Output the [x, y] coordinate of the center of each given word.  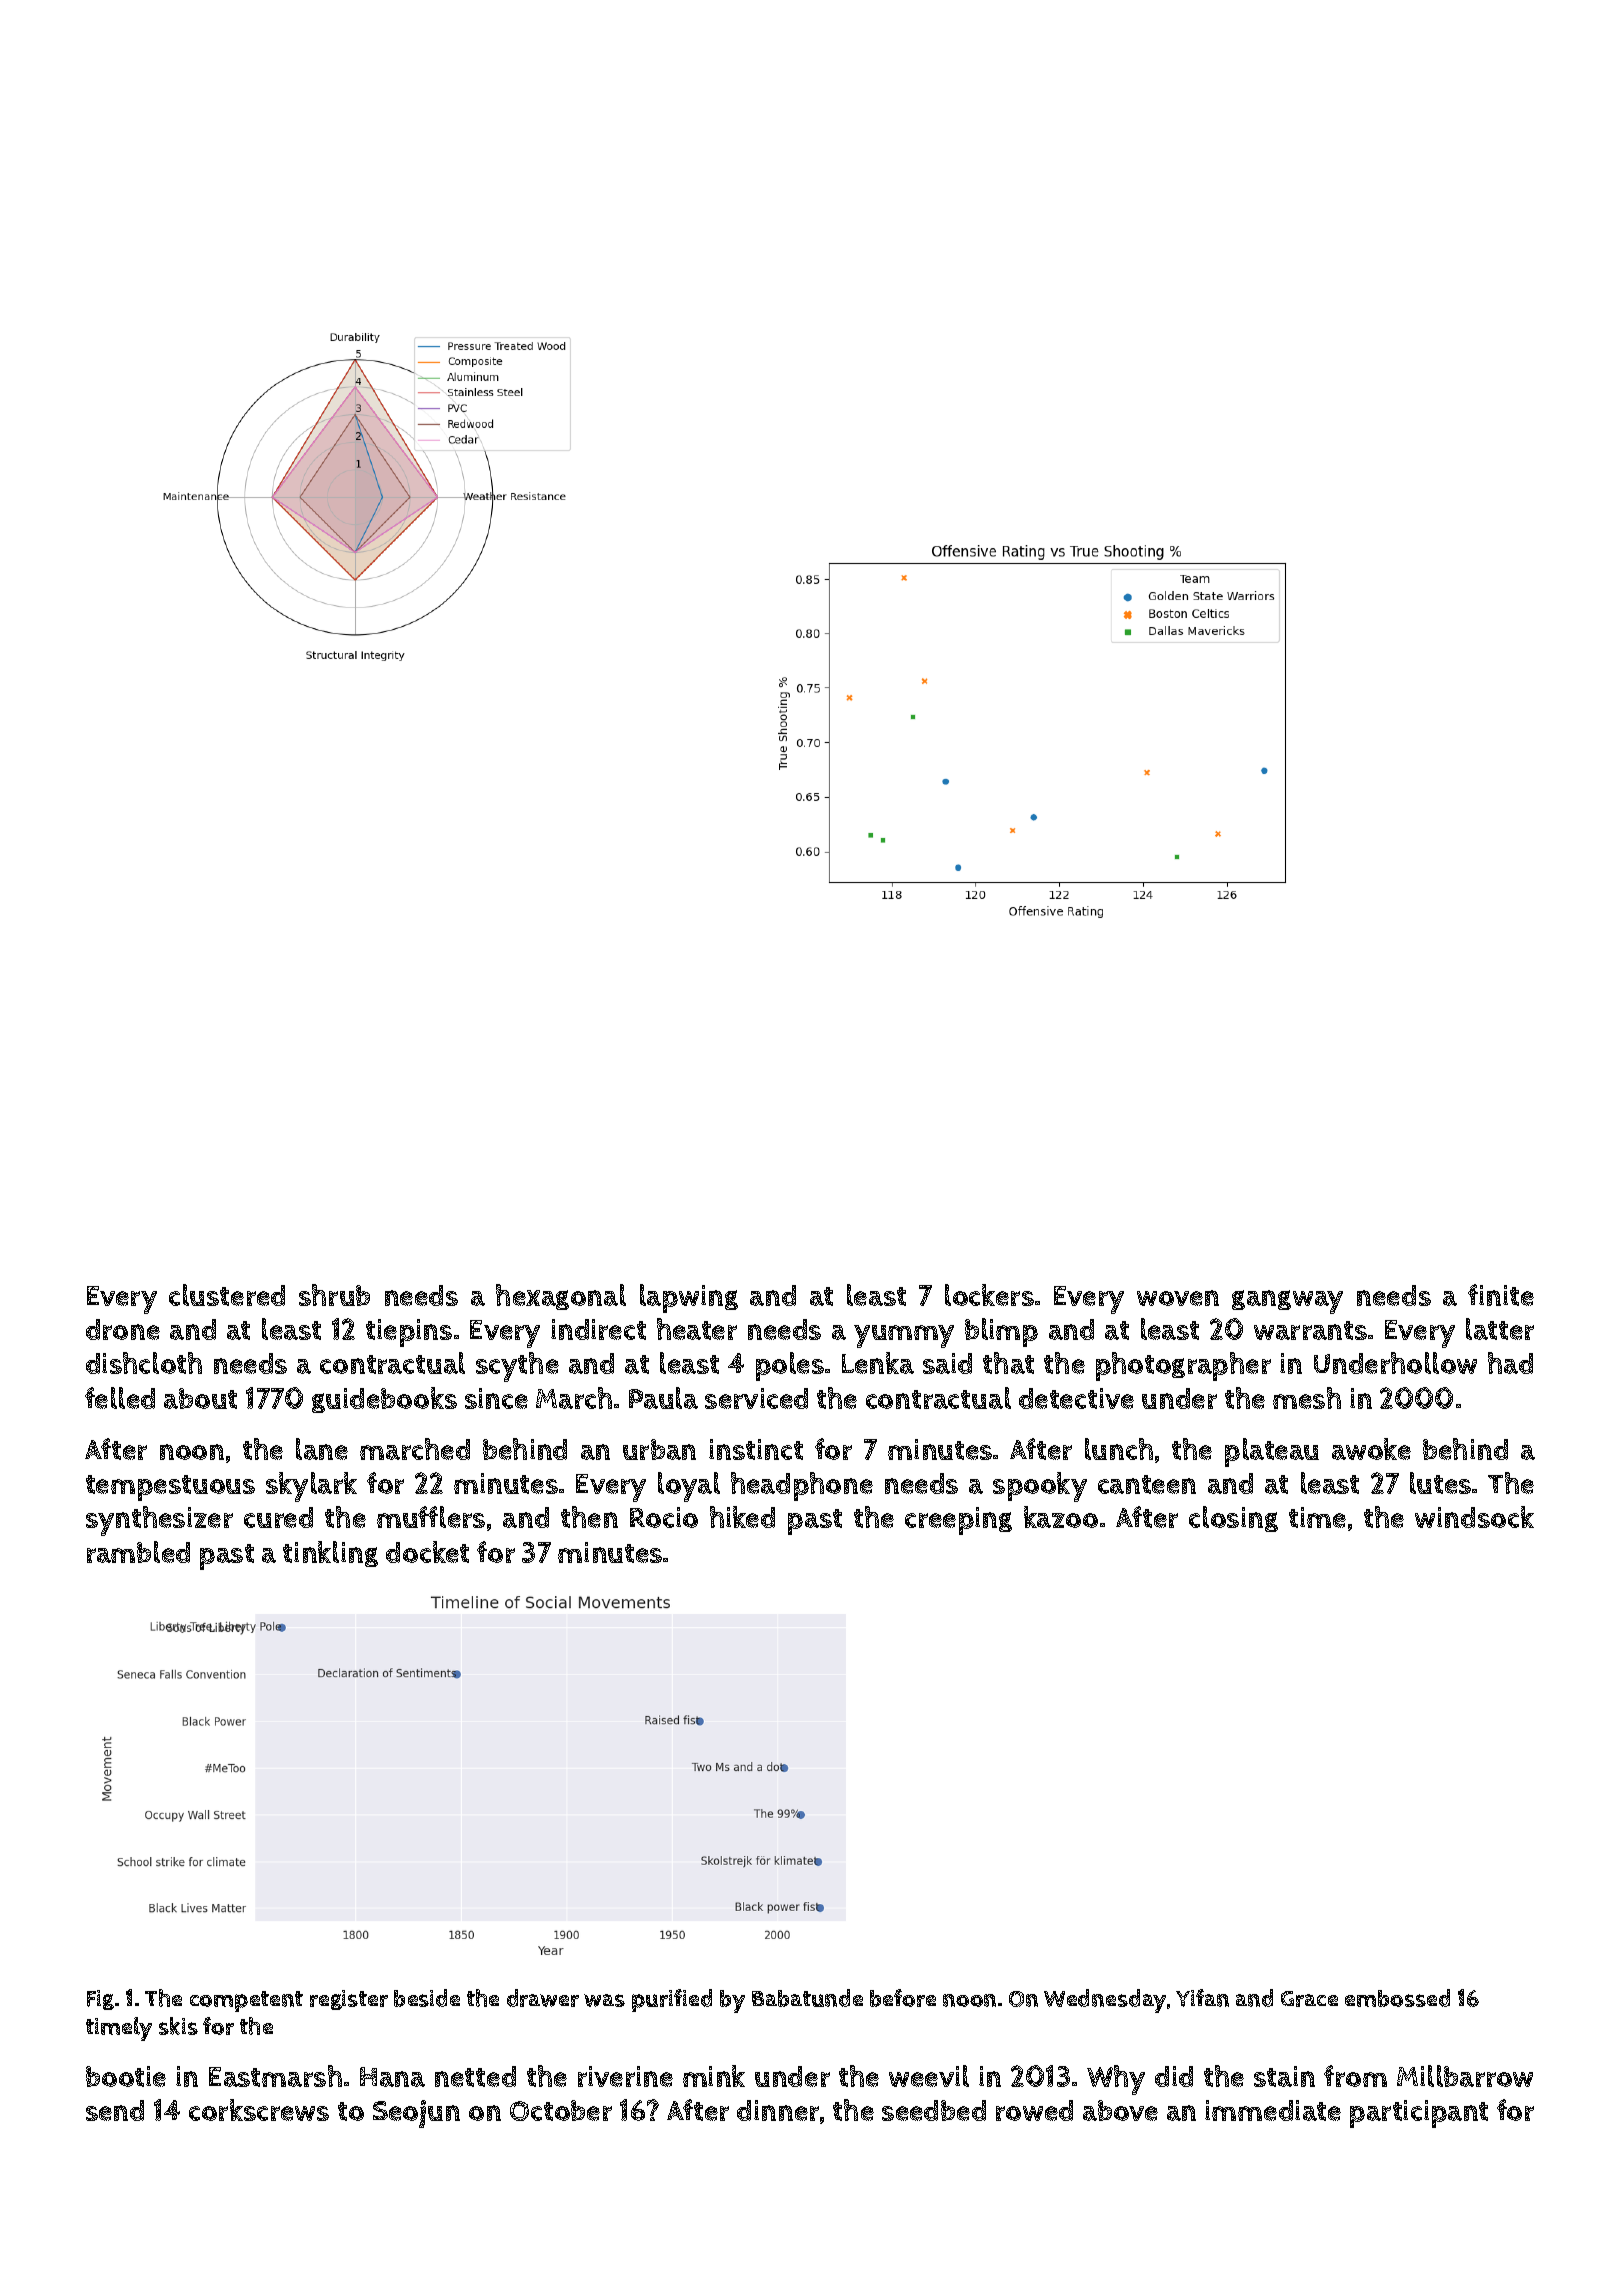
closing [1233, 1519]
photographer [1183, 1366]
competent [246, 2001]
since [496, 1398]
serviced [756, 1398]
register [349, 2000]
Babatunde [807, 1998]
